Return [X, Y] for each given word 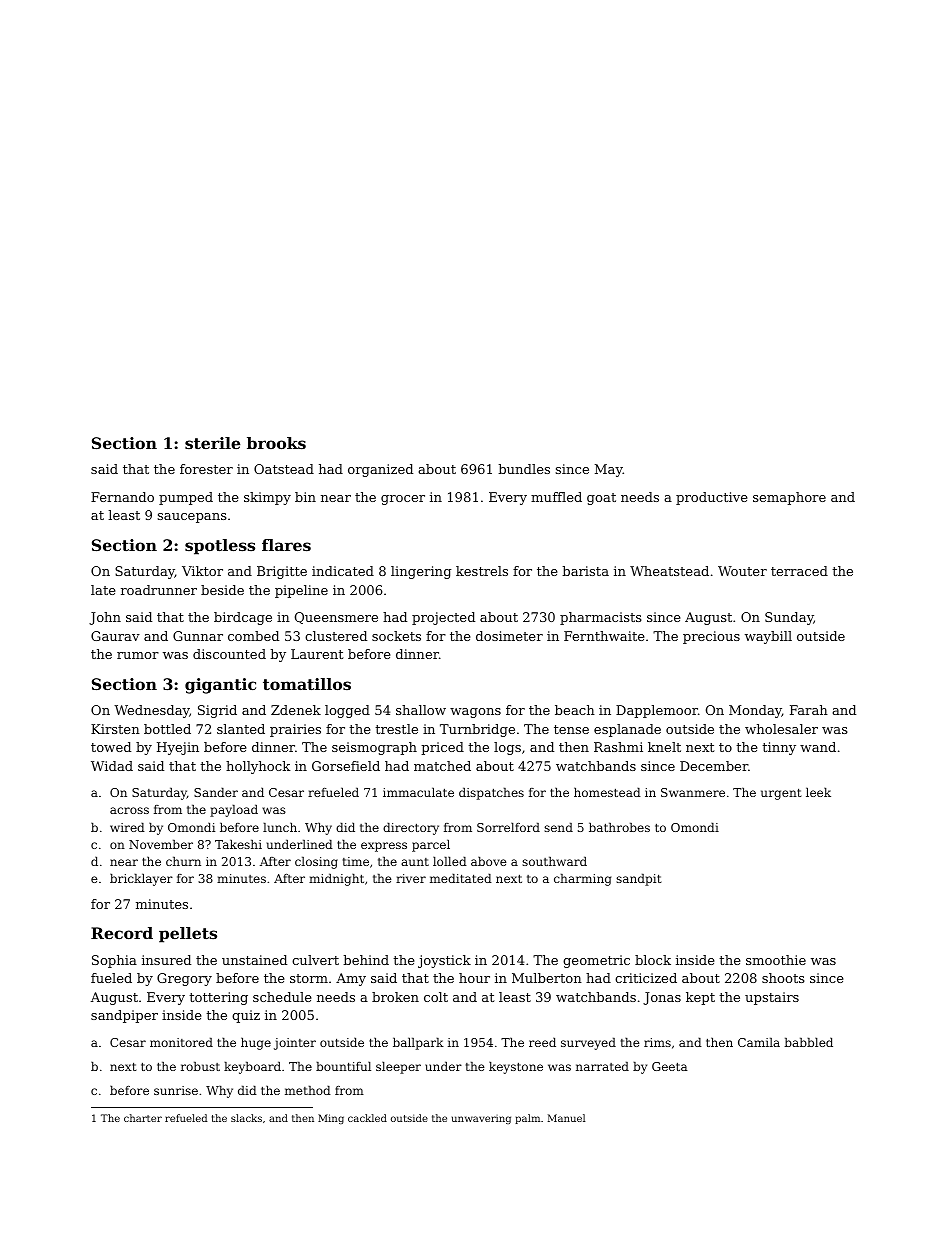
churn [183, 861]
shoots [783, 978]
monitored [181, 1042]
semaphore [789, 498]
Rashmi [618, 747]
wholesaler [781, 729]
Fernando [122, 497]
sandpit [638, 879]
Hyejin [178, 748]
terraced [799, 571]
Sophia [114, 961]
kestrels [482, 571]
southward [554, 861]
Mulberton [547, 978]
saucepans [192, 518]
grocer [403, 500]
